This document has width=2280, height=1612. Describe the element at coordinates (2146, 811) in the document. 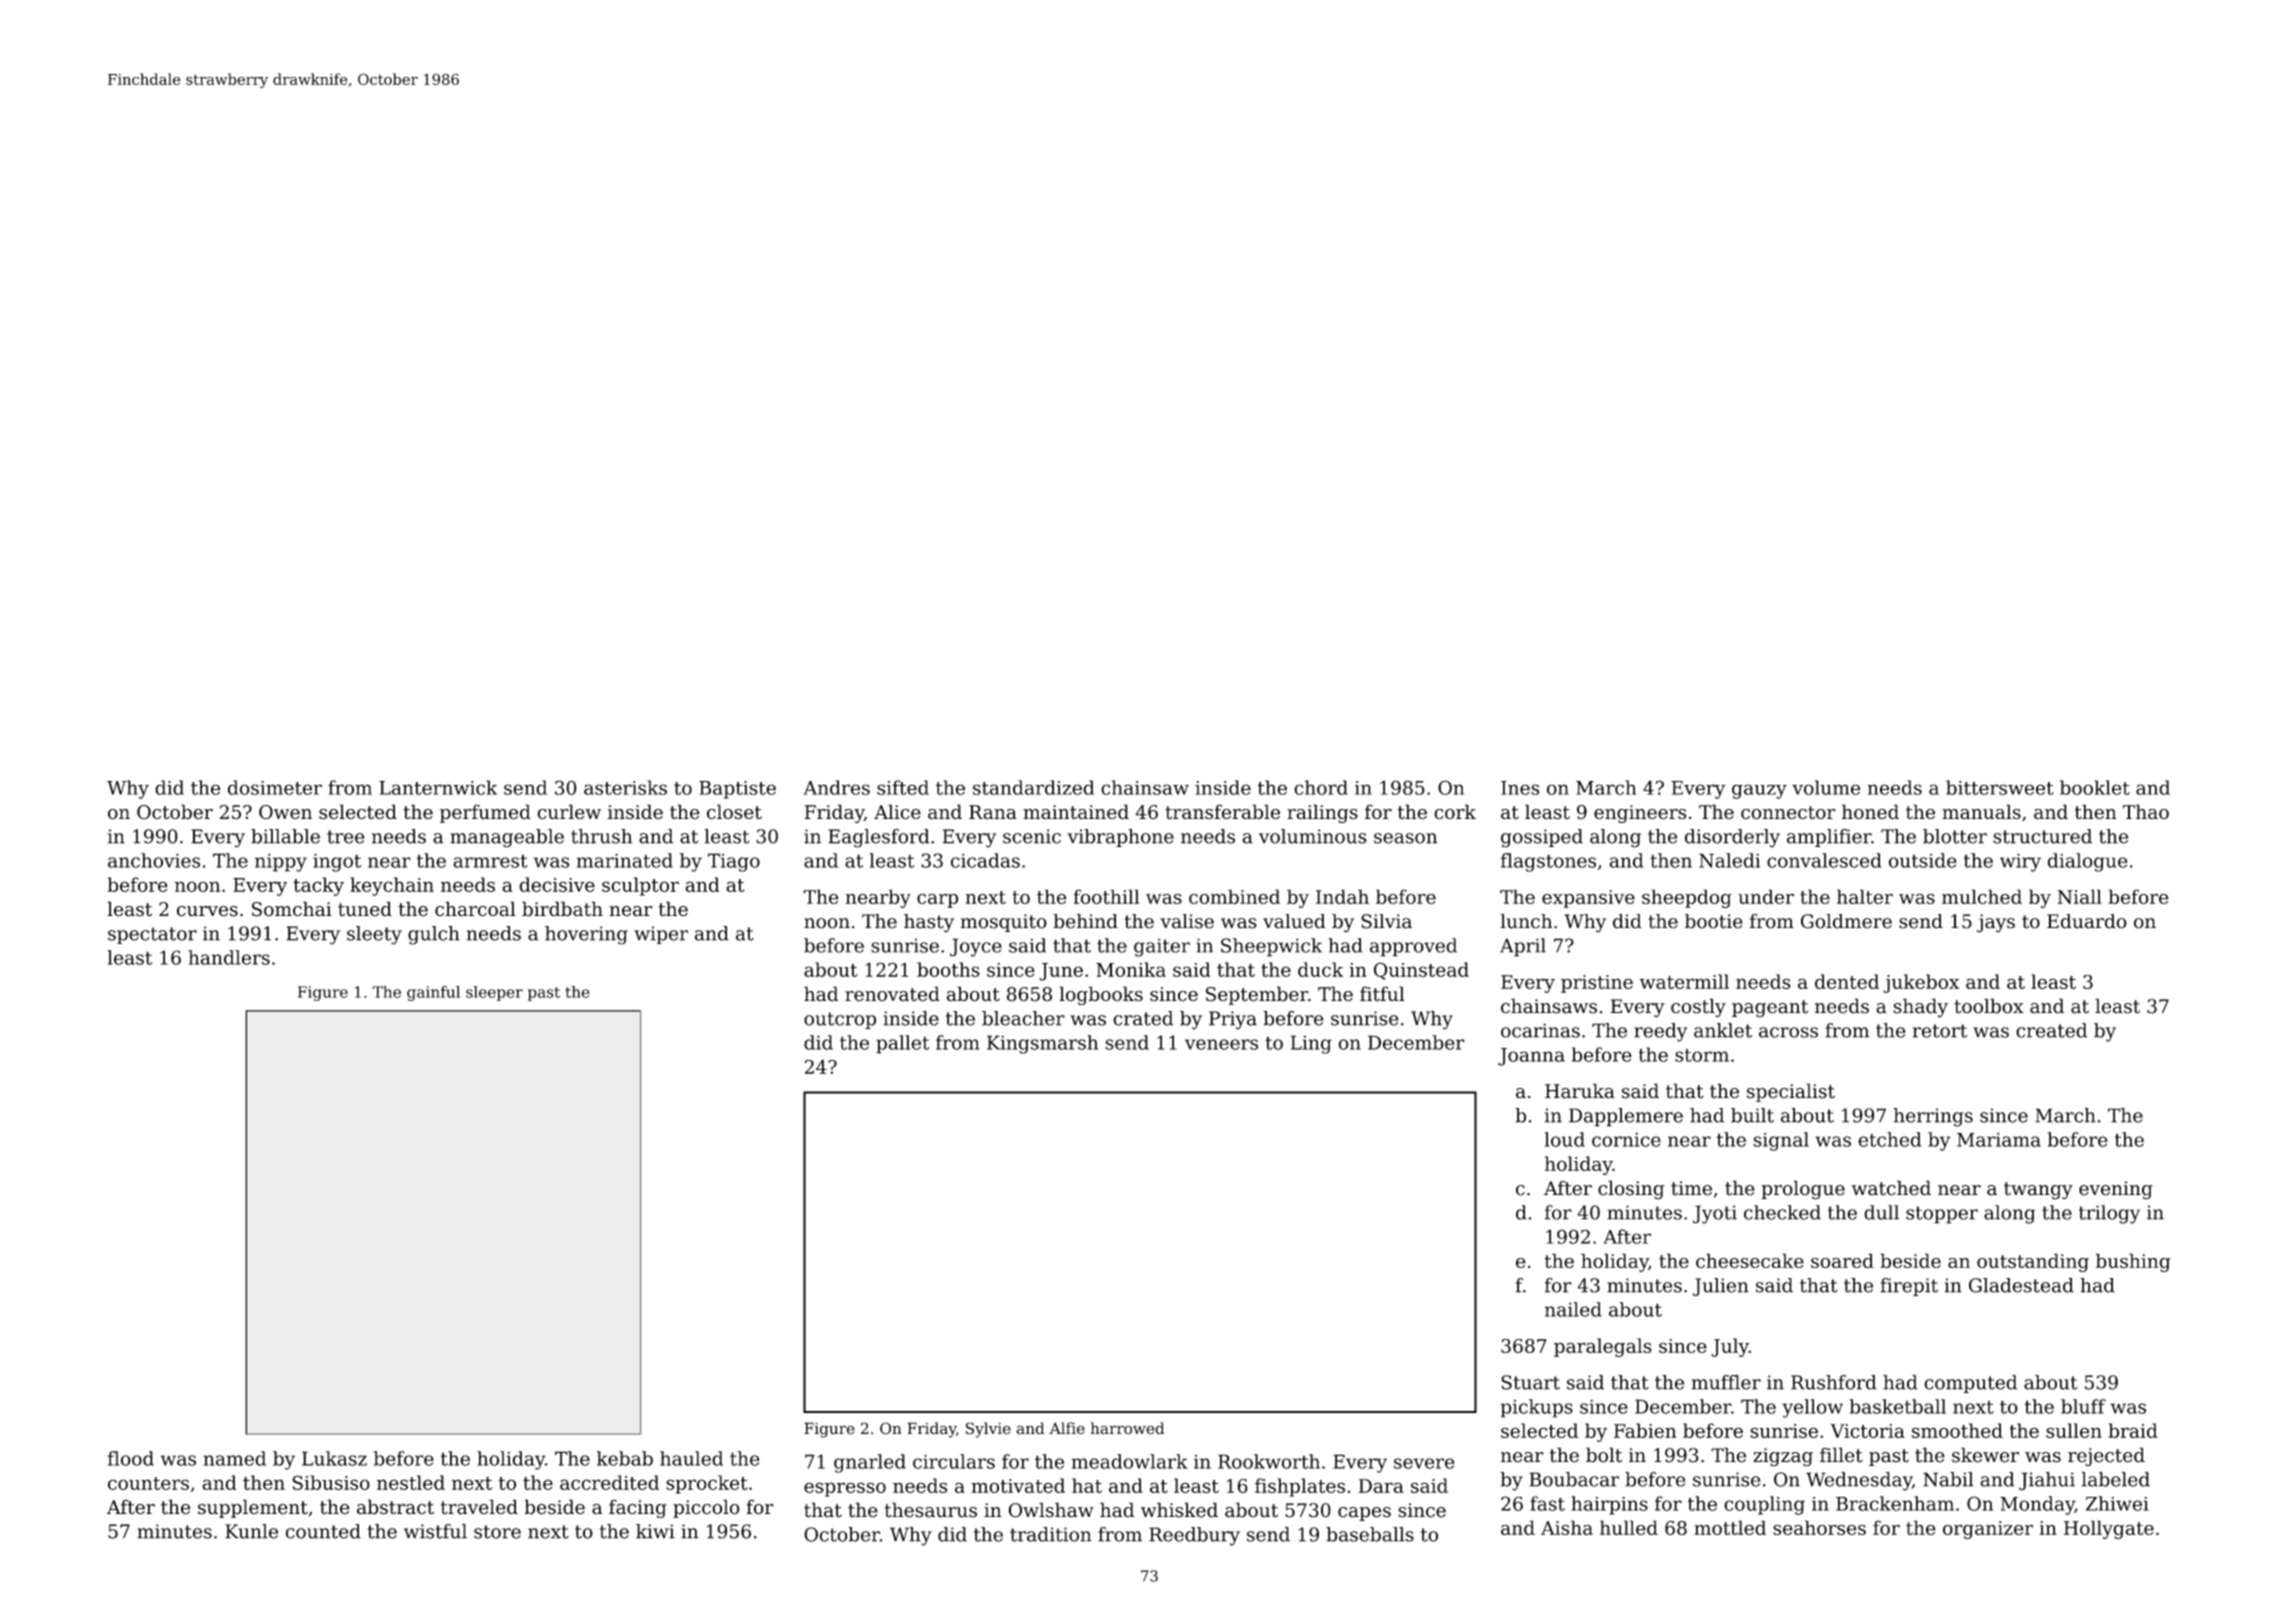

I see `Thao` at that location.
